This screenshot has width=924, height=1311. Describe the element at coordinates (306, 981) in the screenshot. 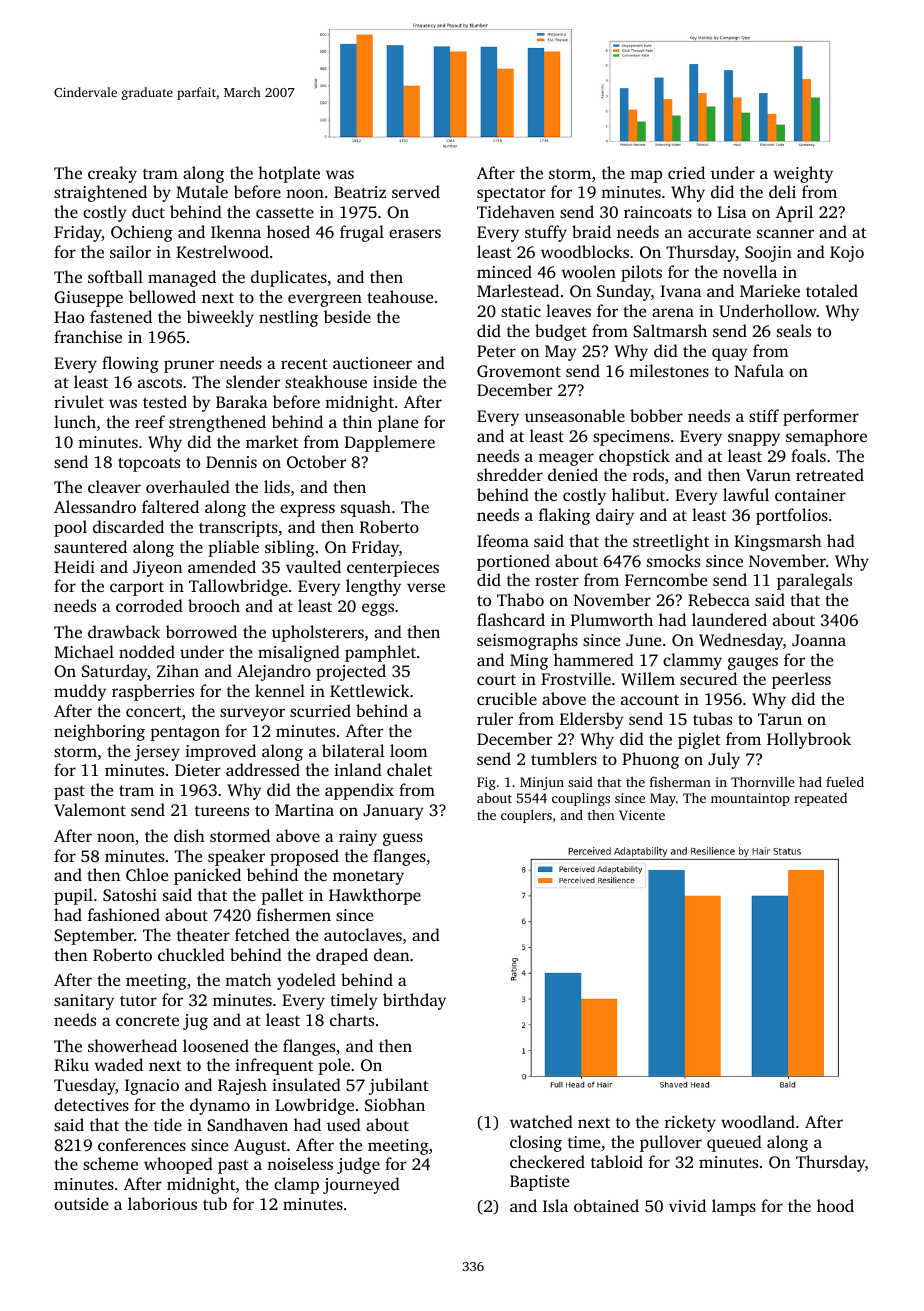

I see `yodeled` at that location.
